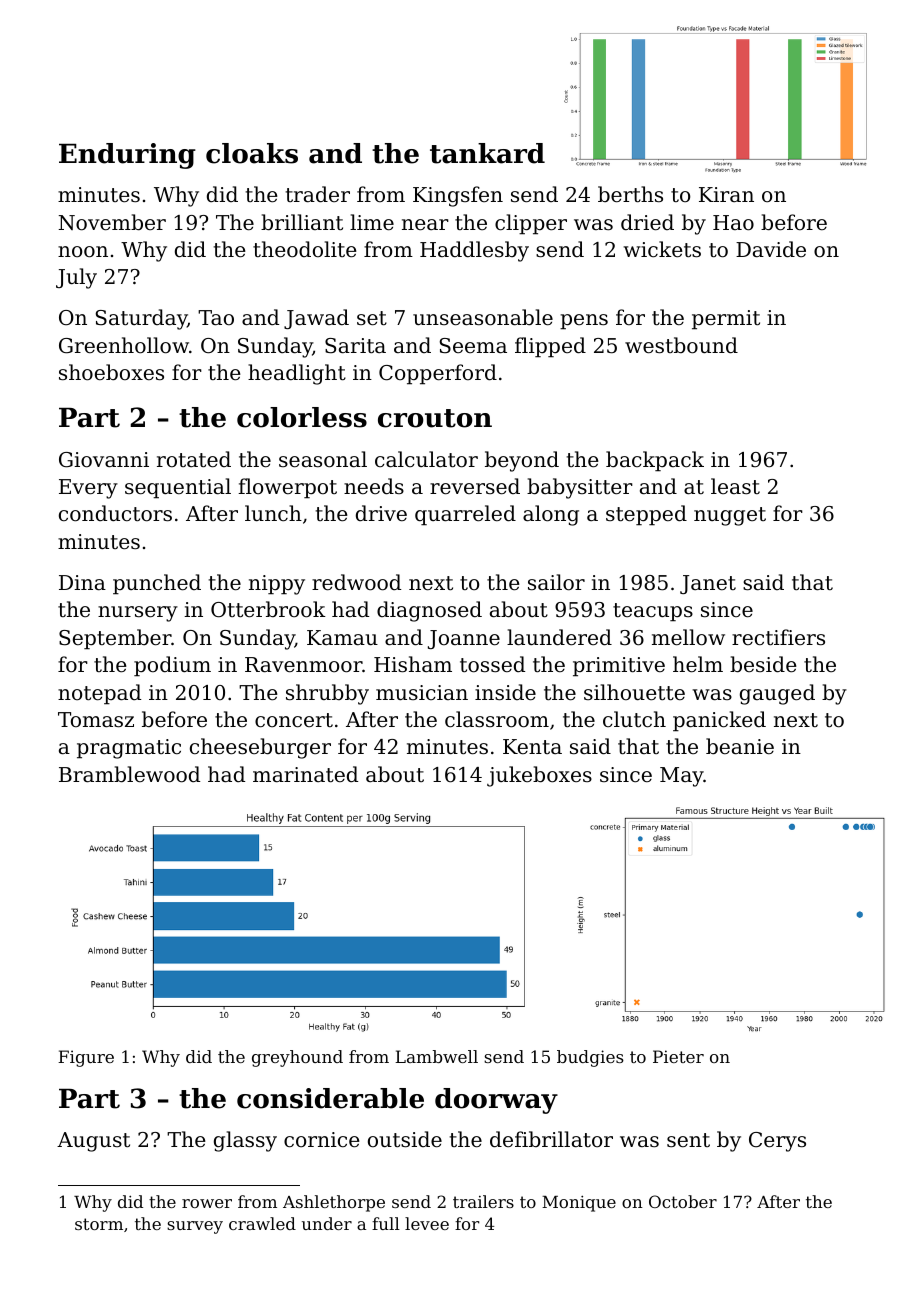  Describe the element at coordinates (252, 153) in the screenshot. I see `cloaks` at that location.
